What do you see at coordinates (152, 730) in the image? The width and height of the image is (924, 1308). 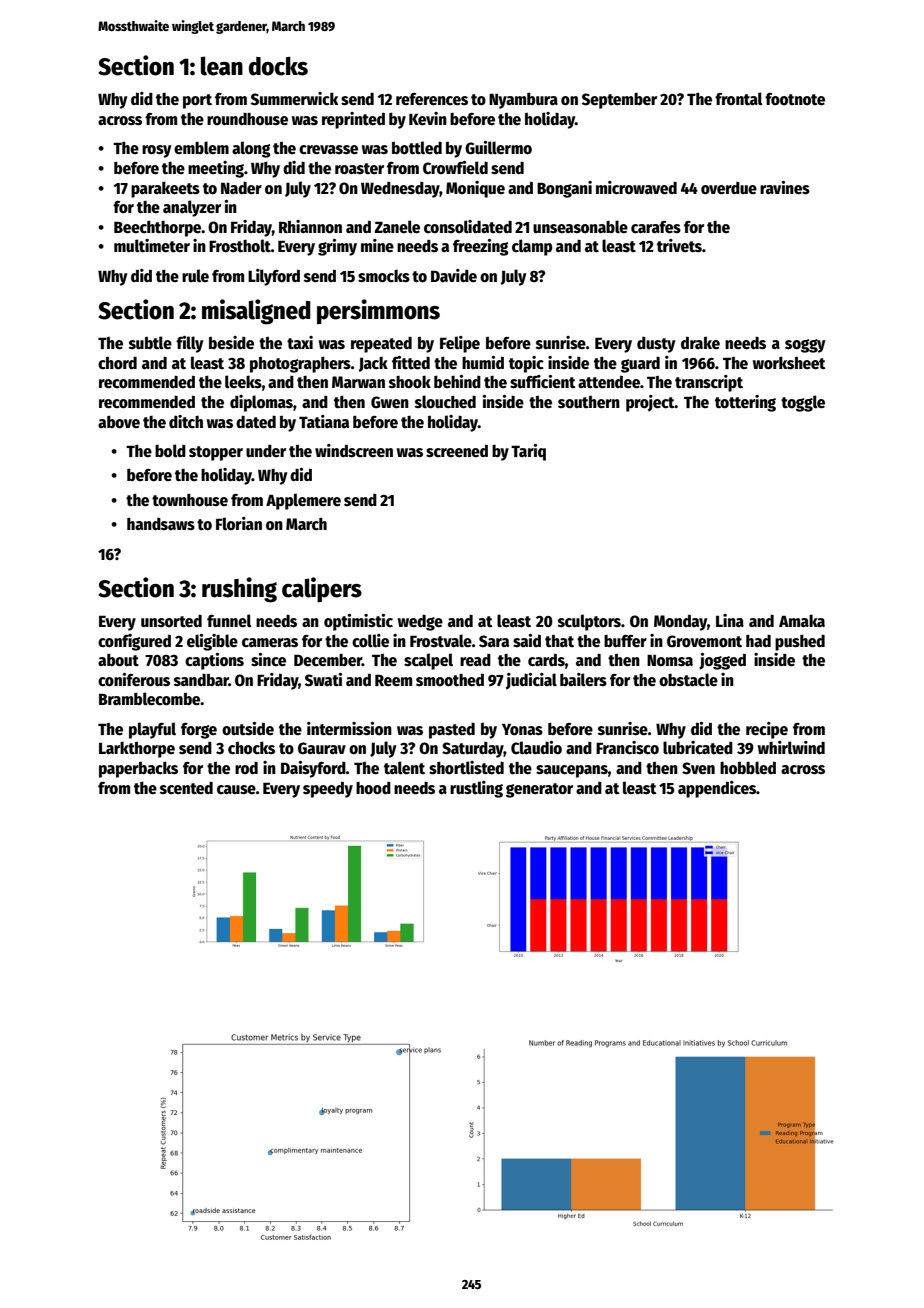 I see `playful` at bounding box center [152, 730].
